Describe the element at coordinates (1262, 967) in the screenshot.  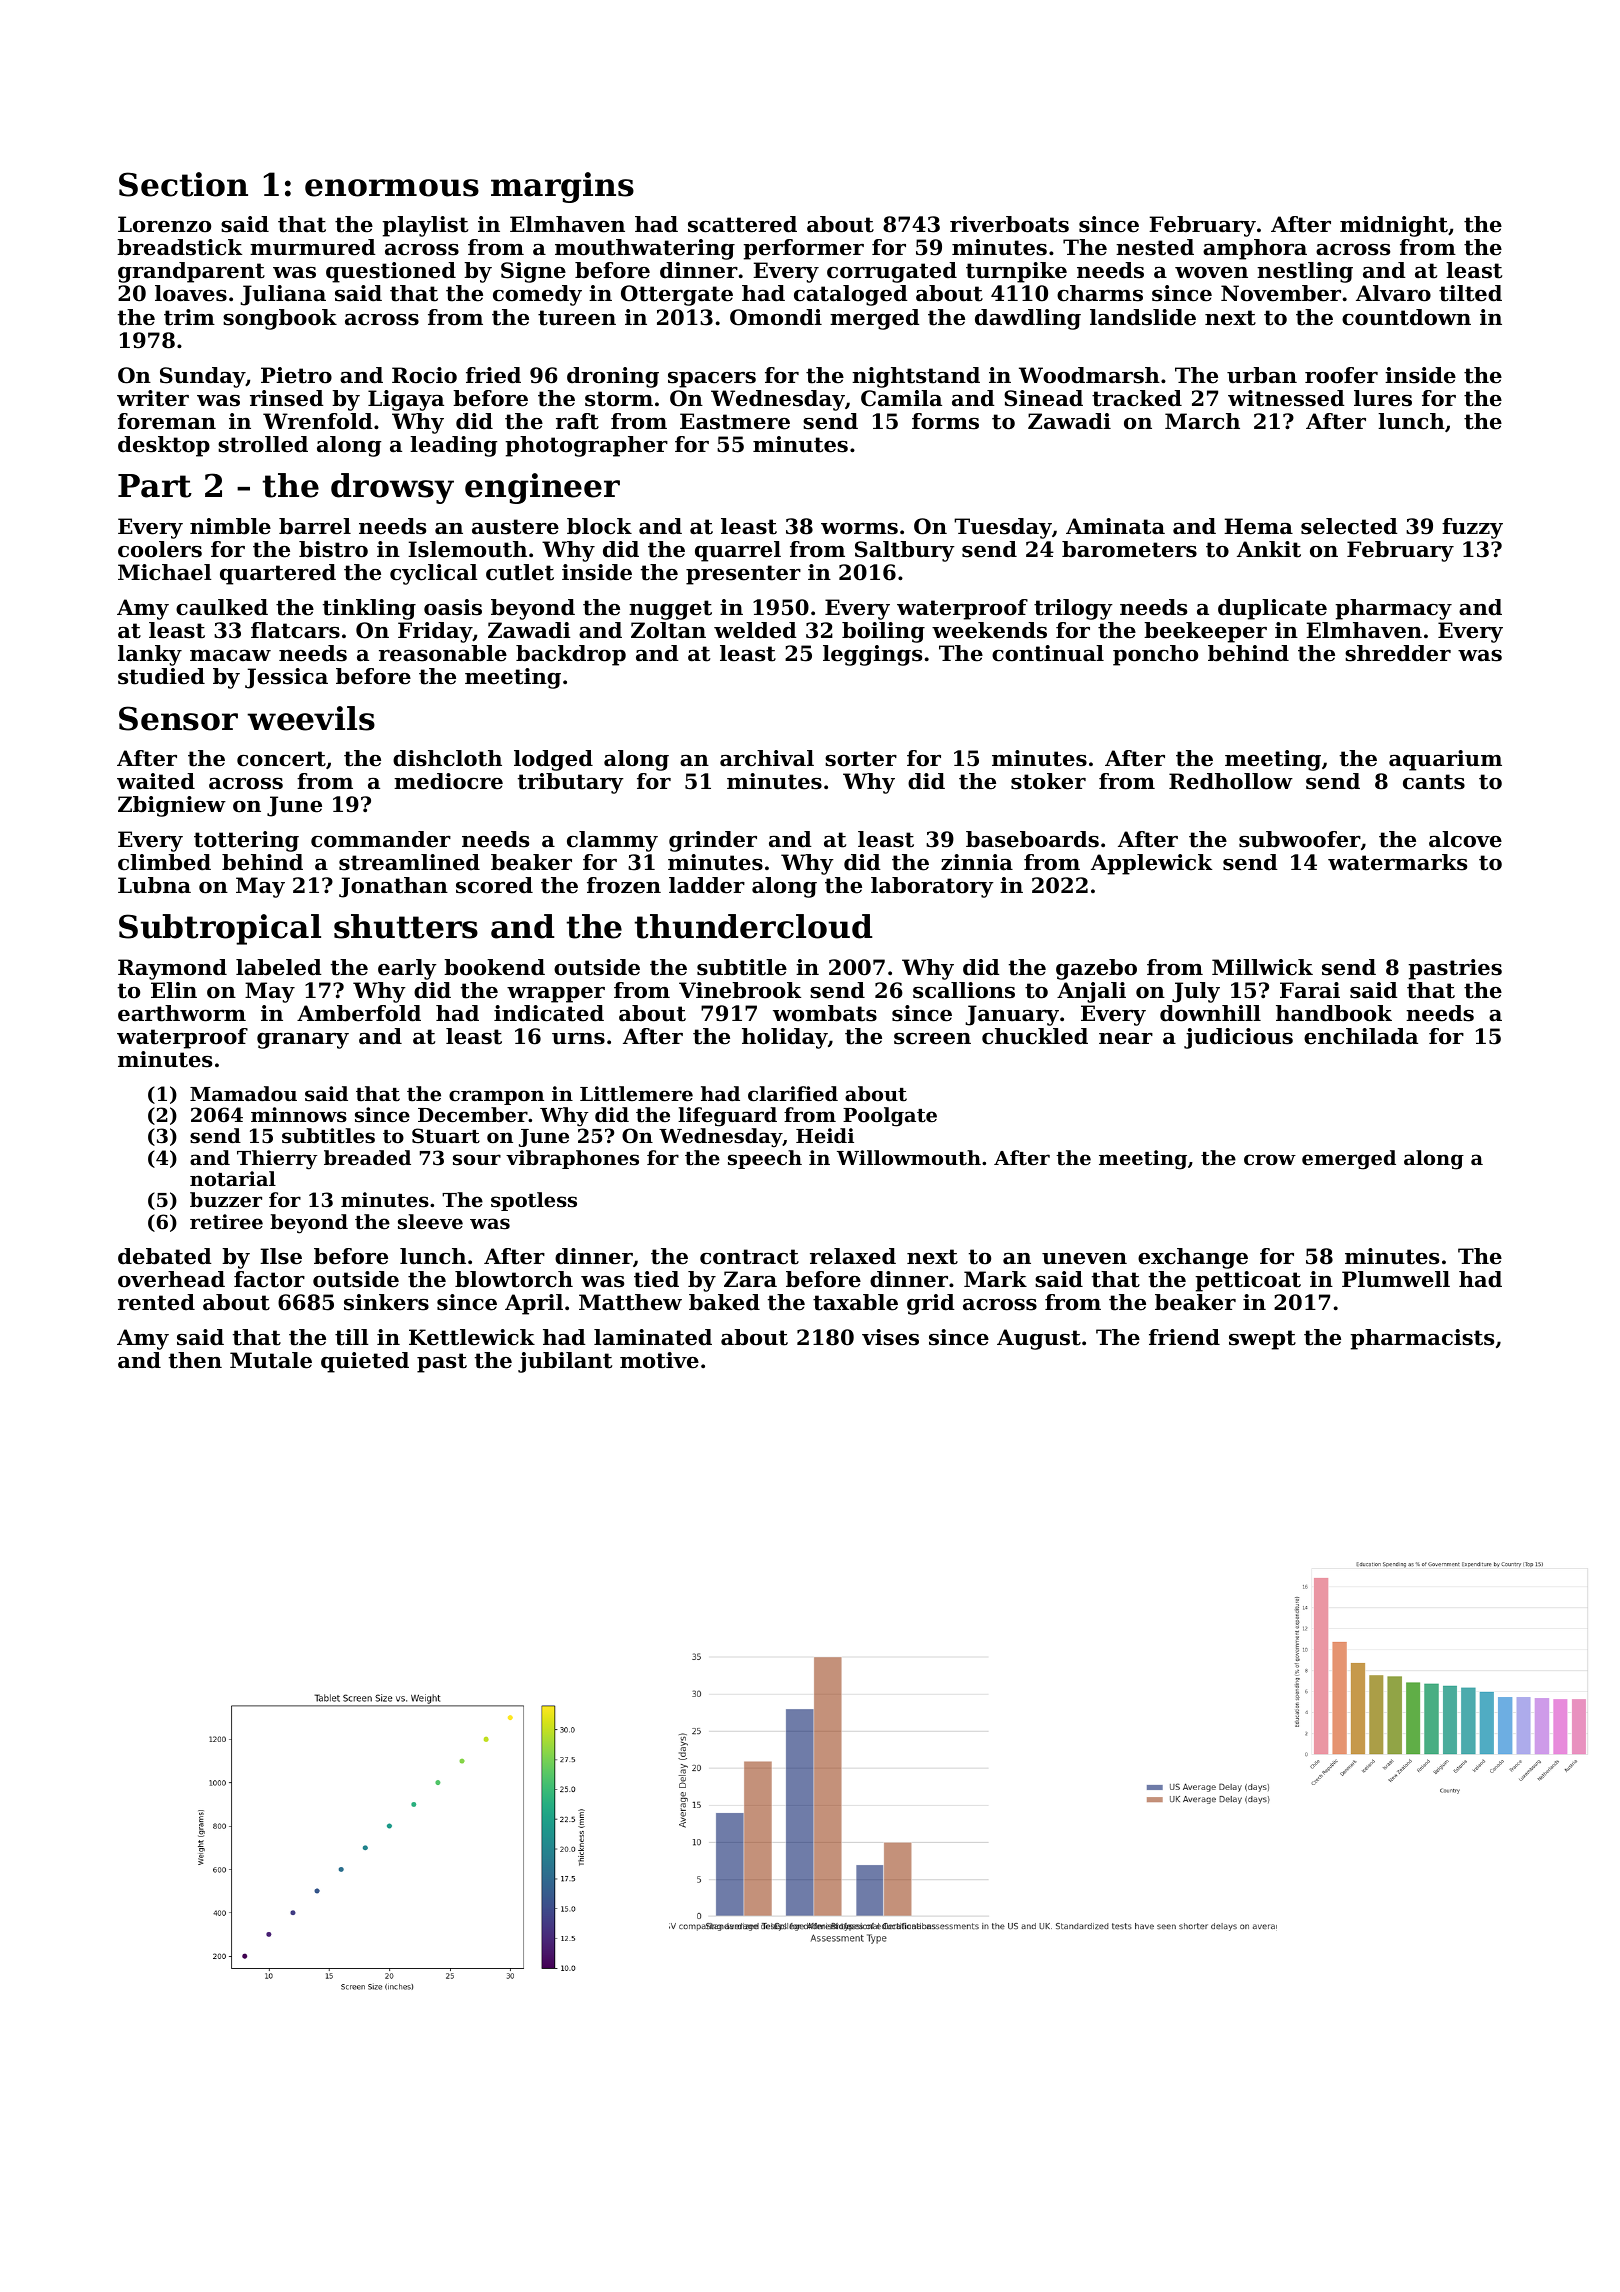
I see `Millwick` at that location.
